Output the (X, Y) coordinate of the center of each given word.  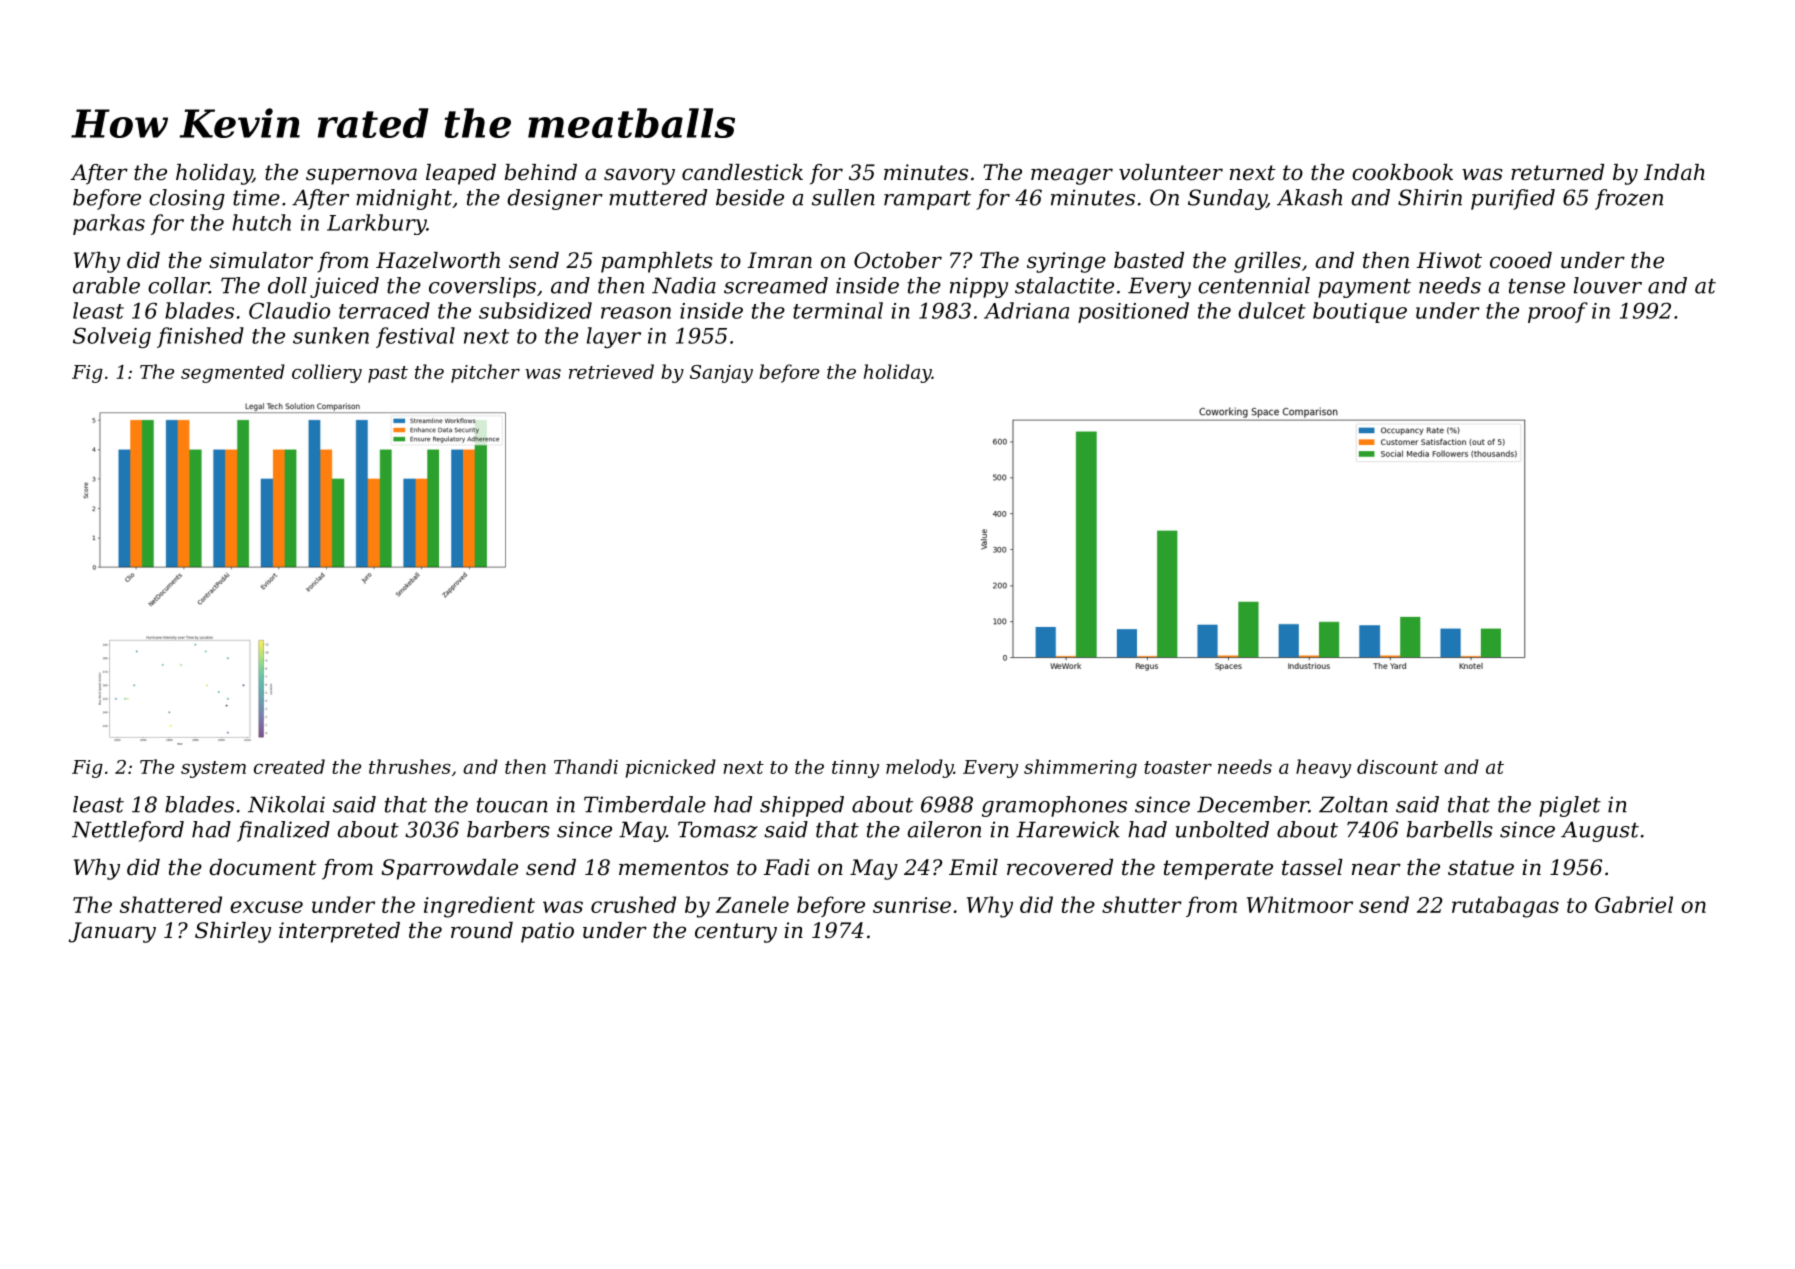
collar (178, 285)
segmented (233, 373)
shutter (1142, 904)
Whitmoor (1300, 904)
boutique (1360, 312)
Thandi (586, 766)
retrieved (611, 371)
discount (1397, 766)
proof (1558, 312)
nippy (979, 287)
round (482, 930)
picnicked (671, 768)
